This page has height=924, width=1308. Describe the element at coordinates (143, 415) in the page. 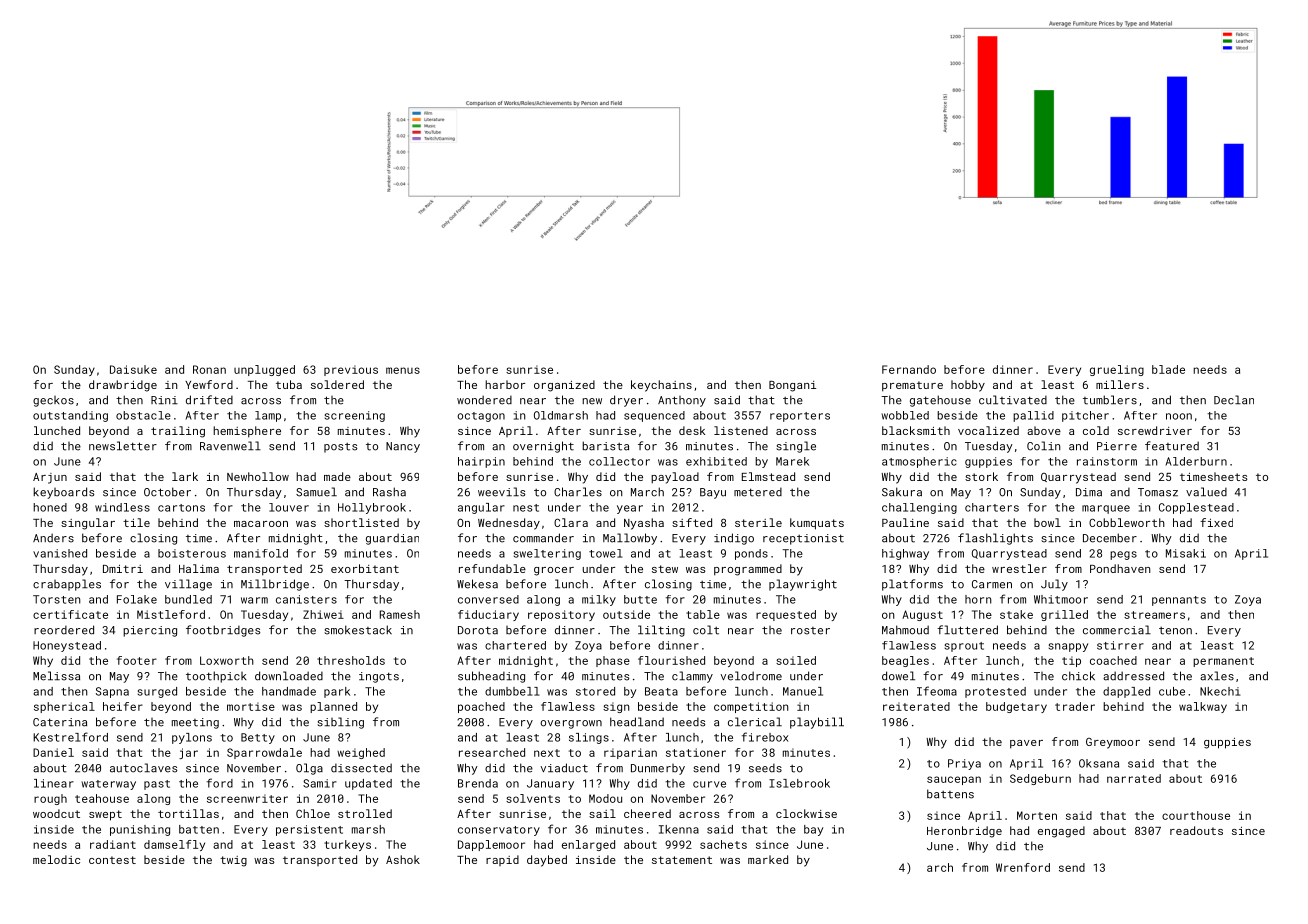

I see `obstacle` at that location.
